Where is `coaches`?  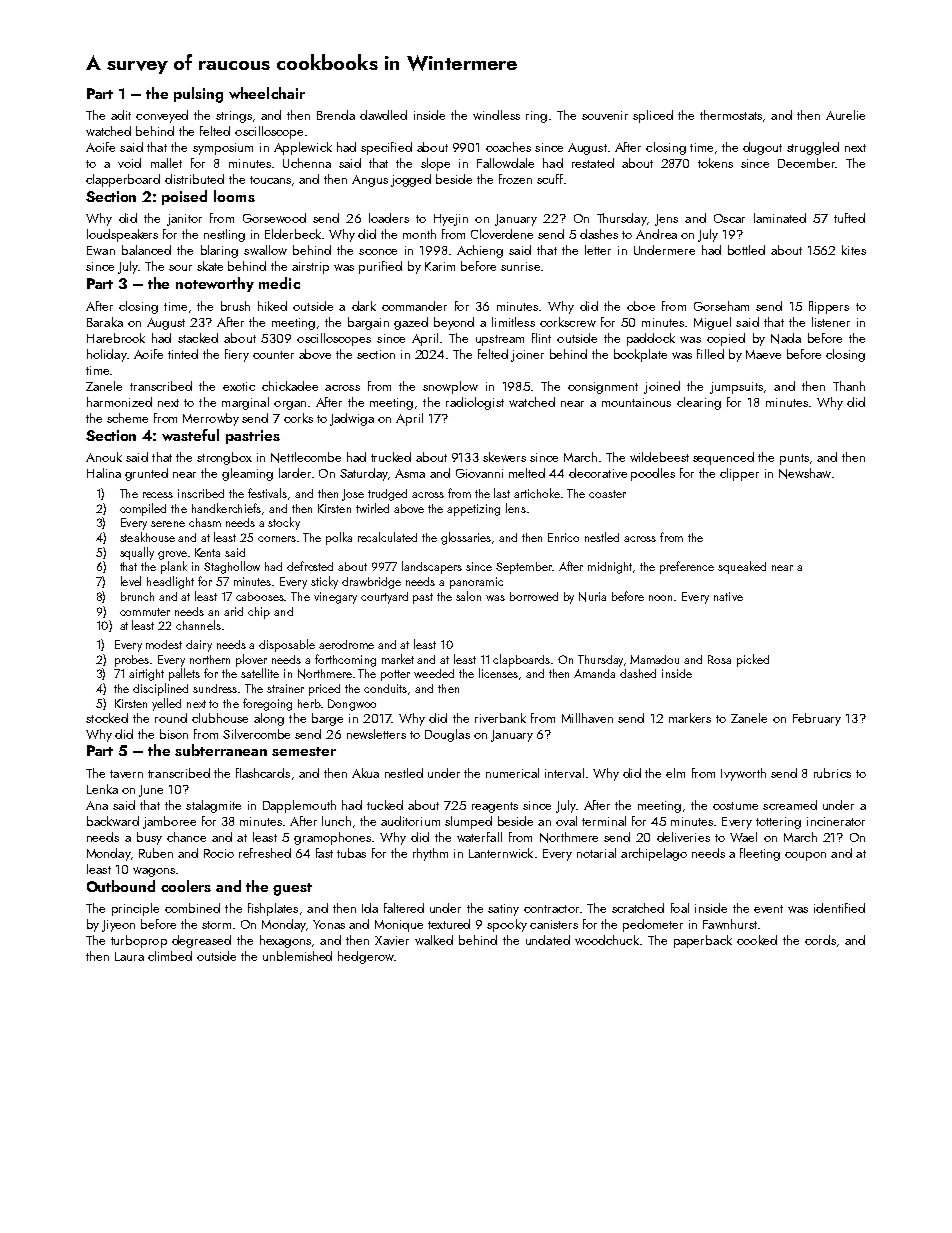 coaches is located at coordinates (508, 147).
